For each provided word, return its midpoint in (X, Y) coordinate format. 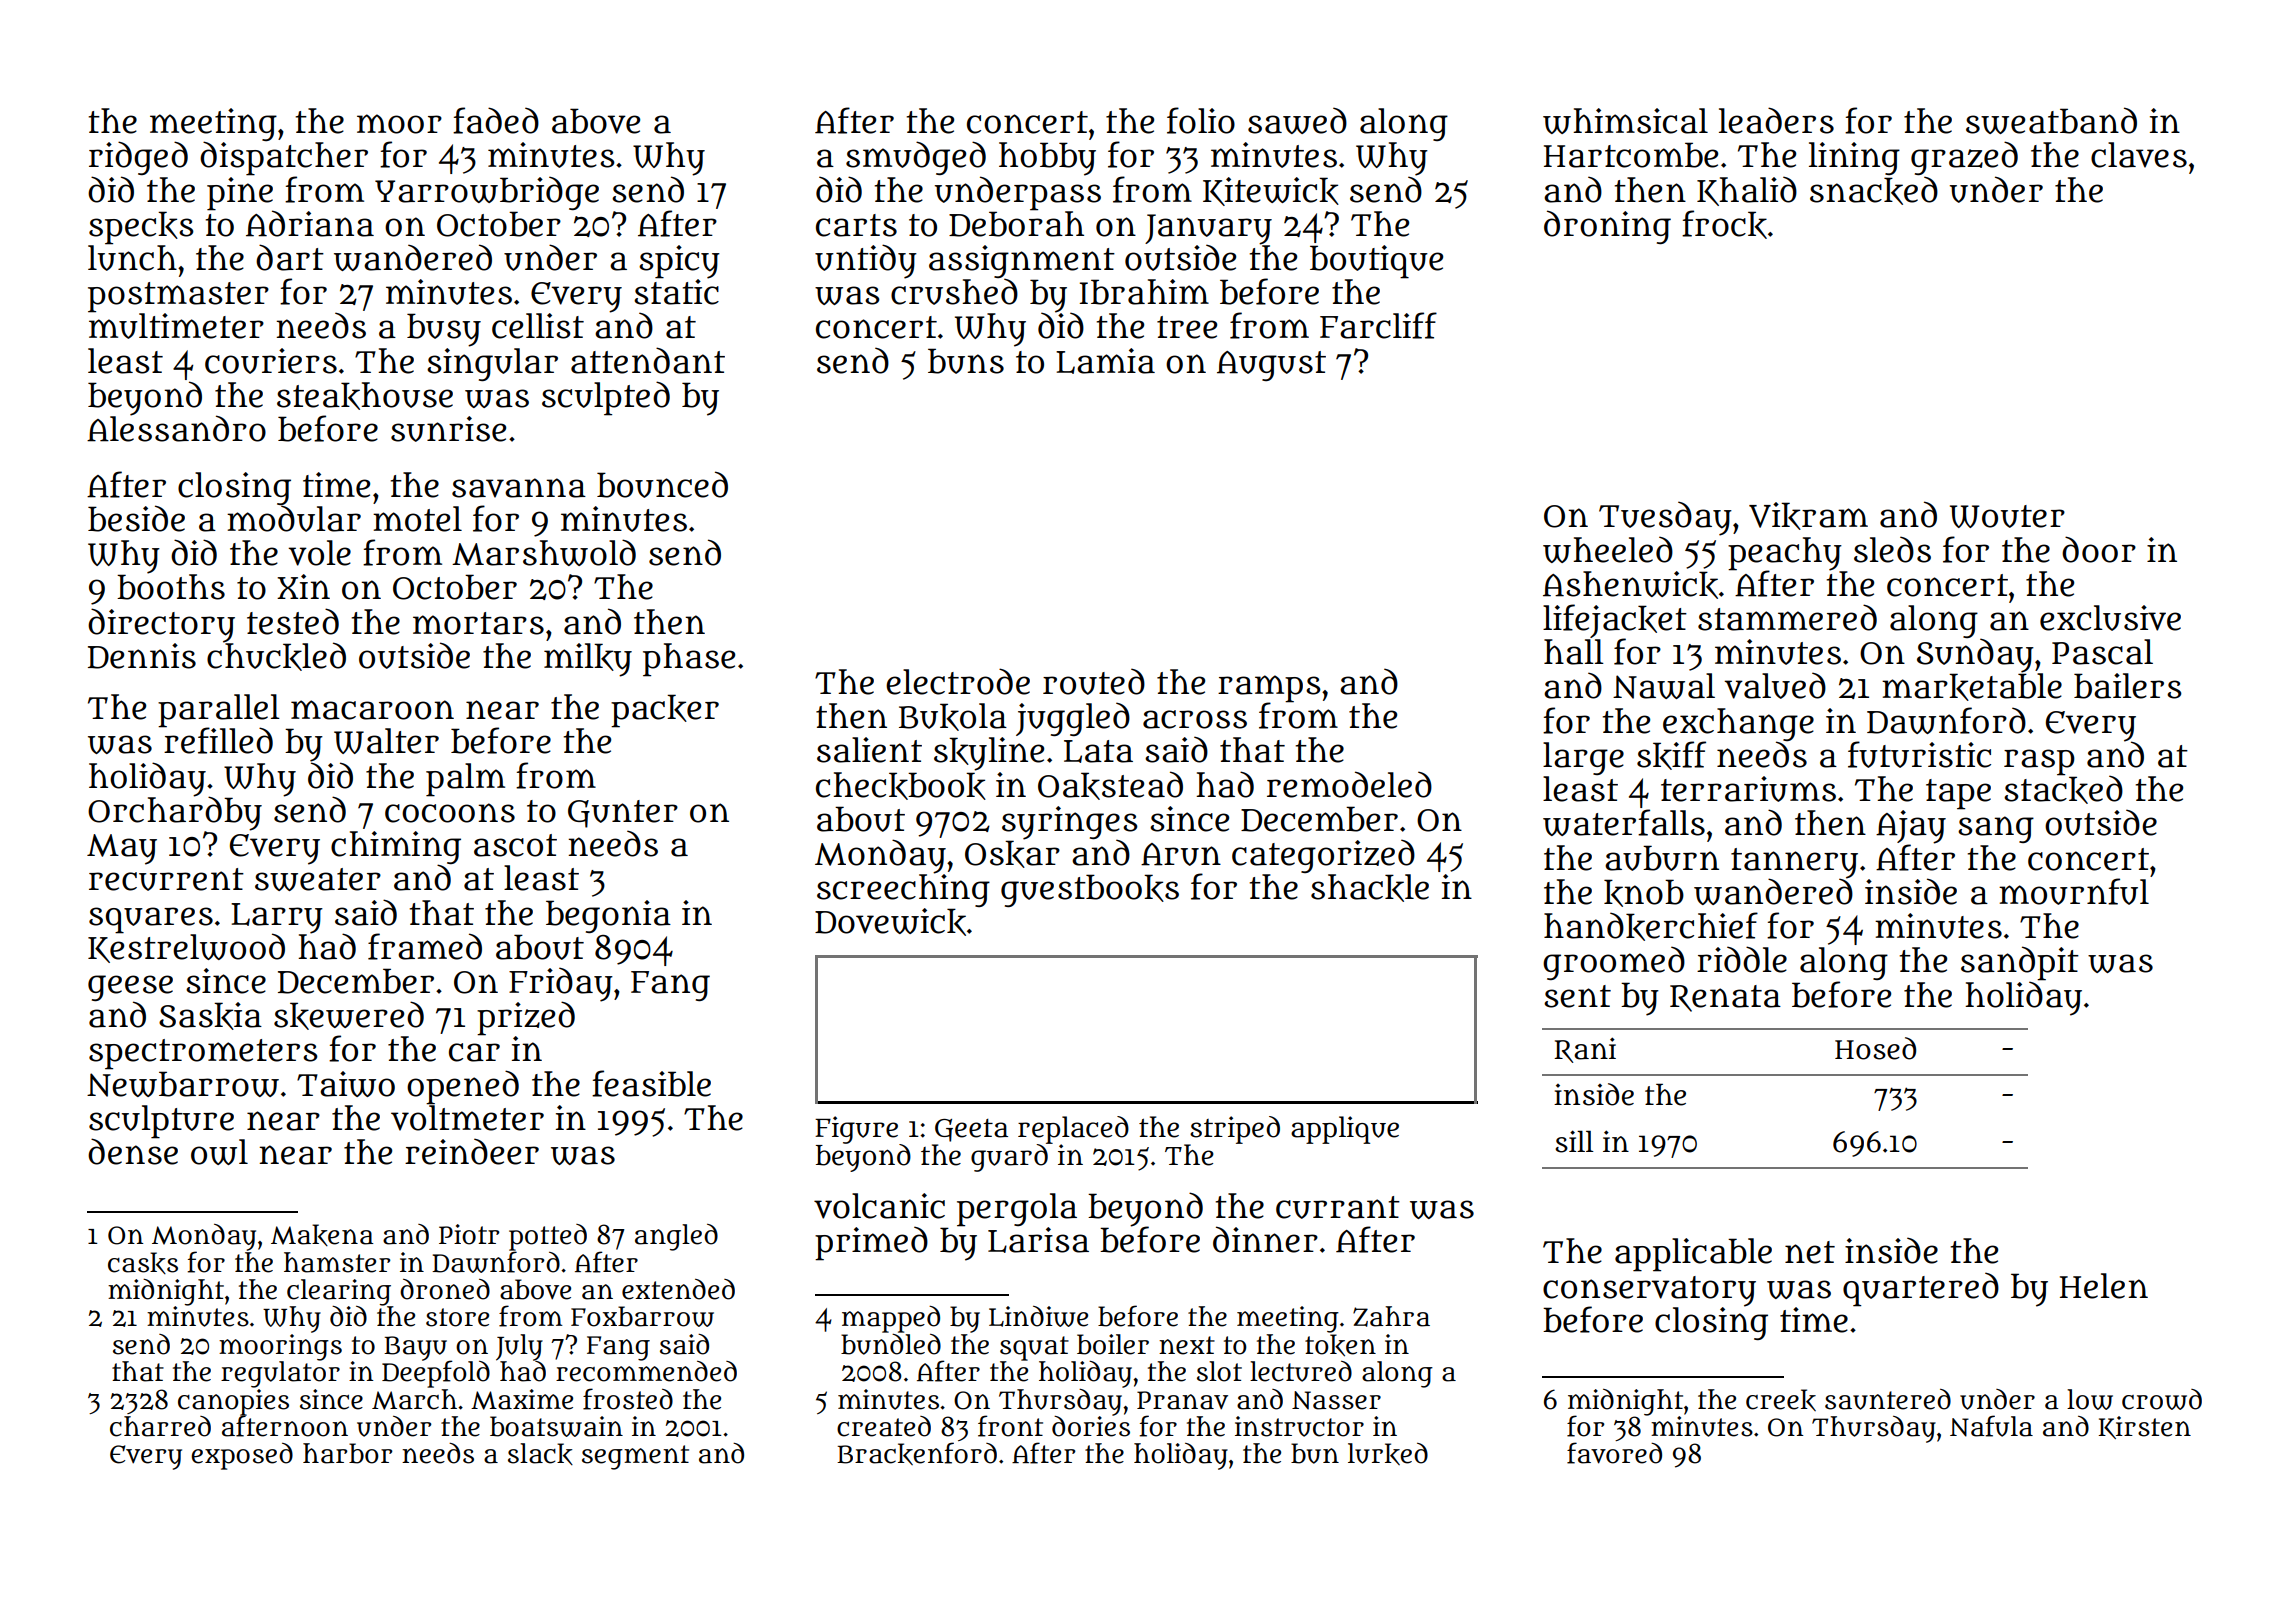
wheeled (1608, 550)
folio (1201, 120)
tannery (1794, 863)
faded (496, 120)
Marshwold (544, 552)
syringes (1070, 822)
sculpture (161, 1121)
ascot (515, 845)
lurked (1388, 1454)
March (414, 1399)
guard (1009, 1158)
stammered (1787, 617)
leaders (1776, 120)
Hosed (1875, 1048)
